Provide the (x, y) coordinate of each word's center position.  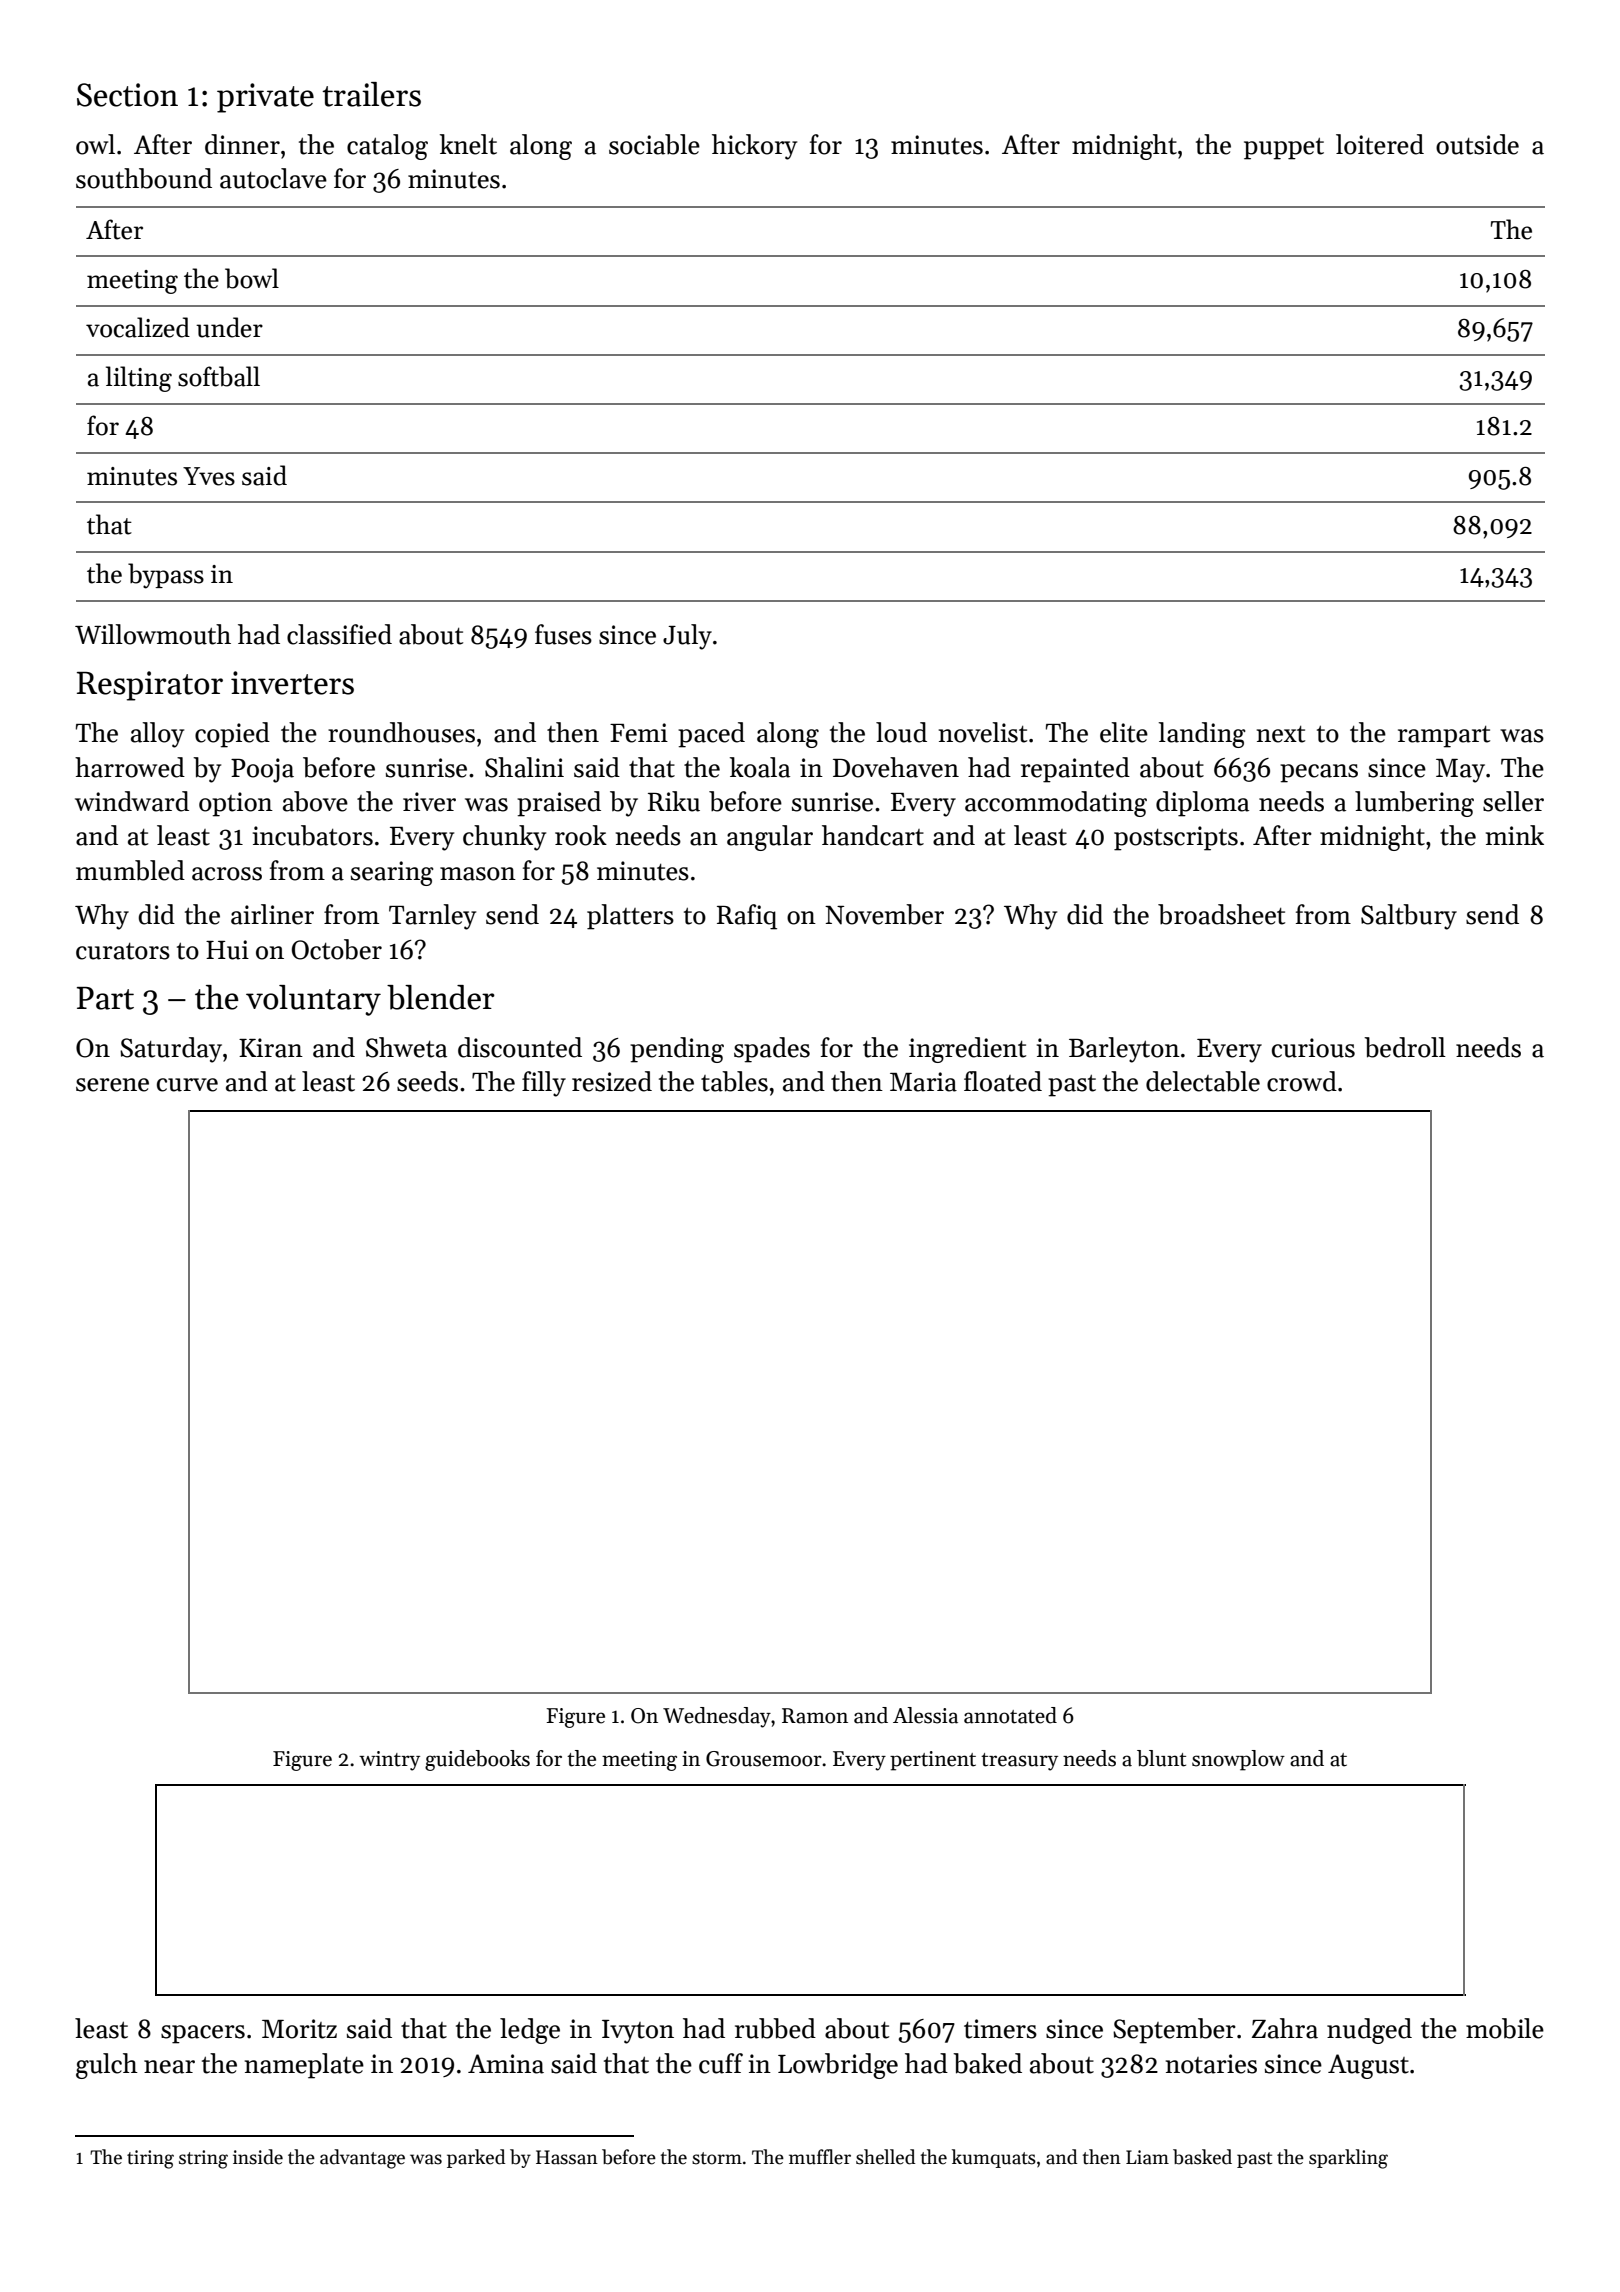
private (265, 98)
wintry (389, 1761)
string (203, 2159)
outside (1477, 144)
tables (734, 1081)
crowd (1302, 1081)
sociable (654, 144)
